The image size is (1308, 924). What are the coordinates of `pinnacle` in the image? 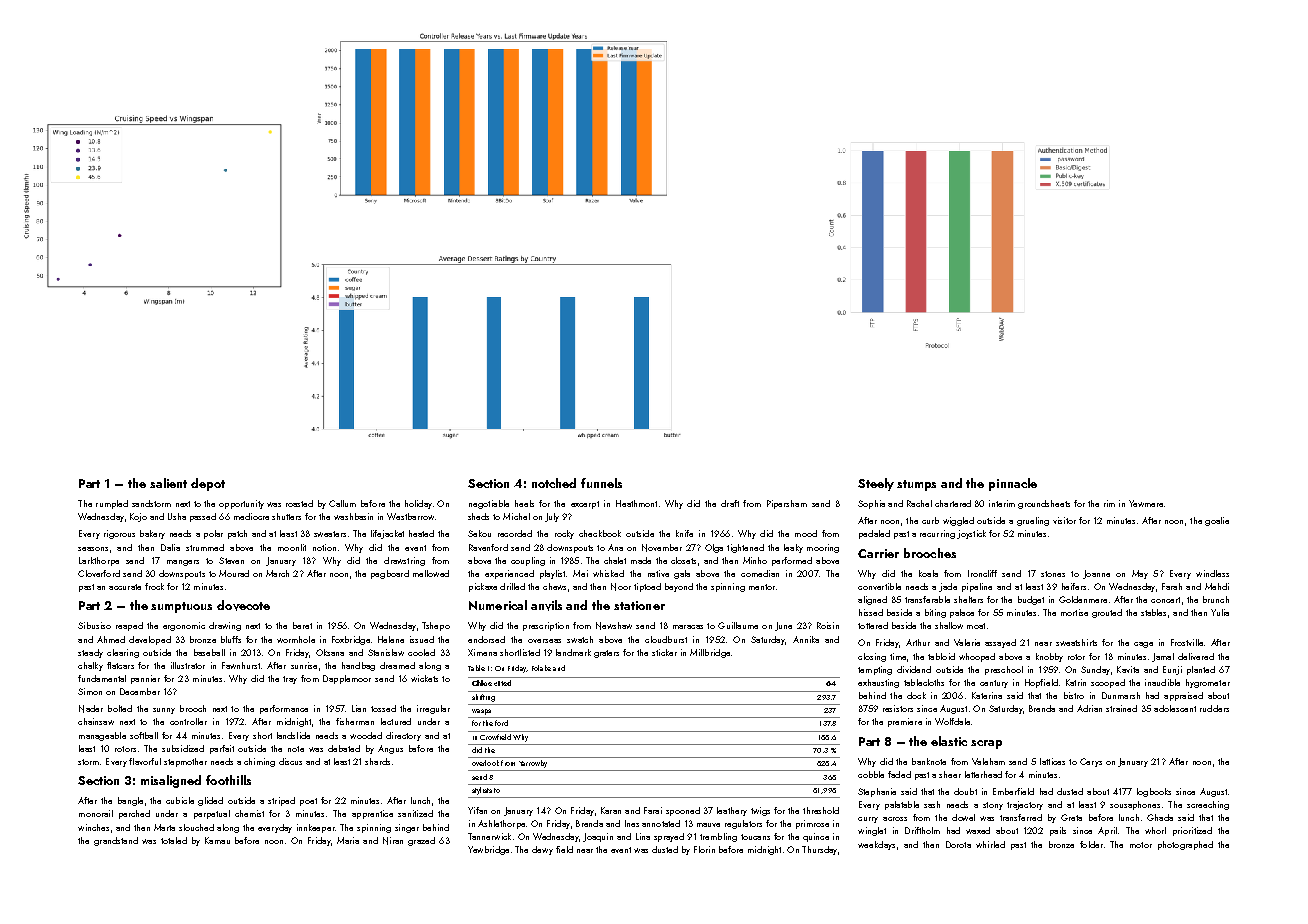 It's located at (1013, 484).
